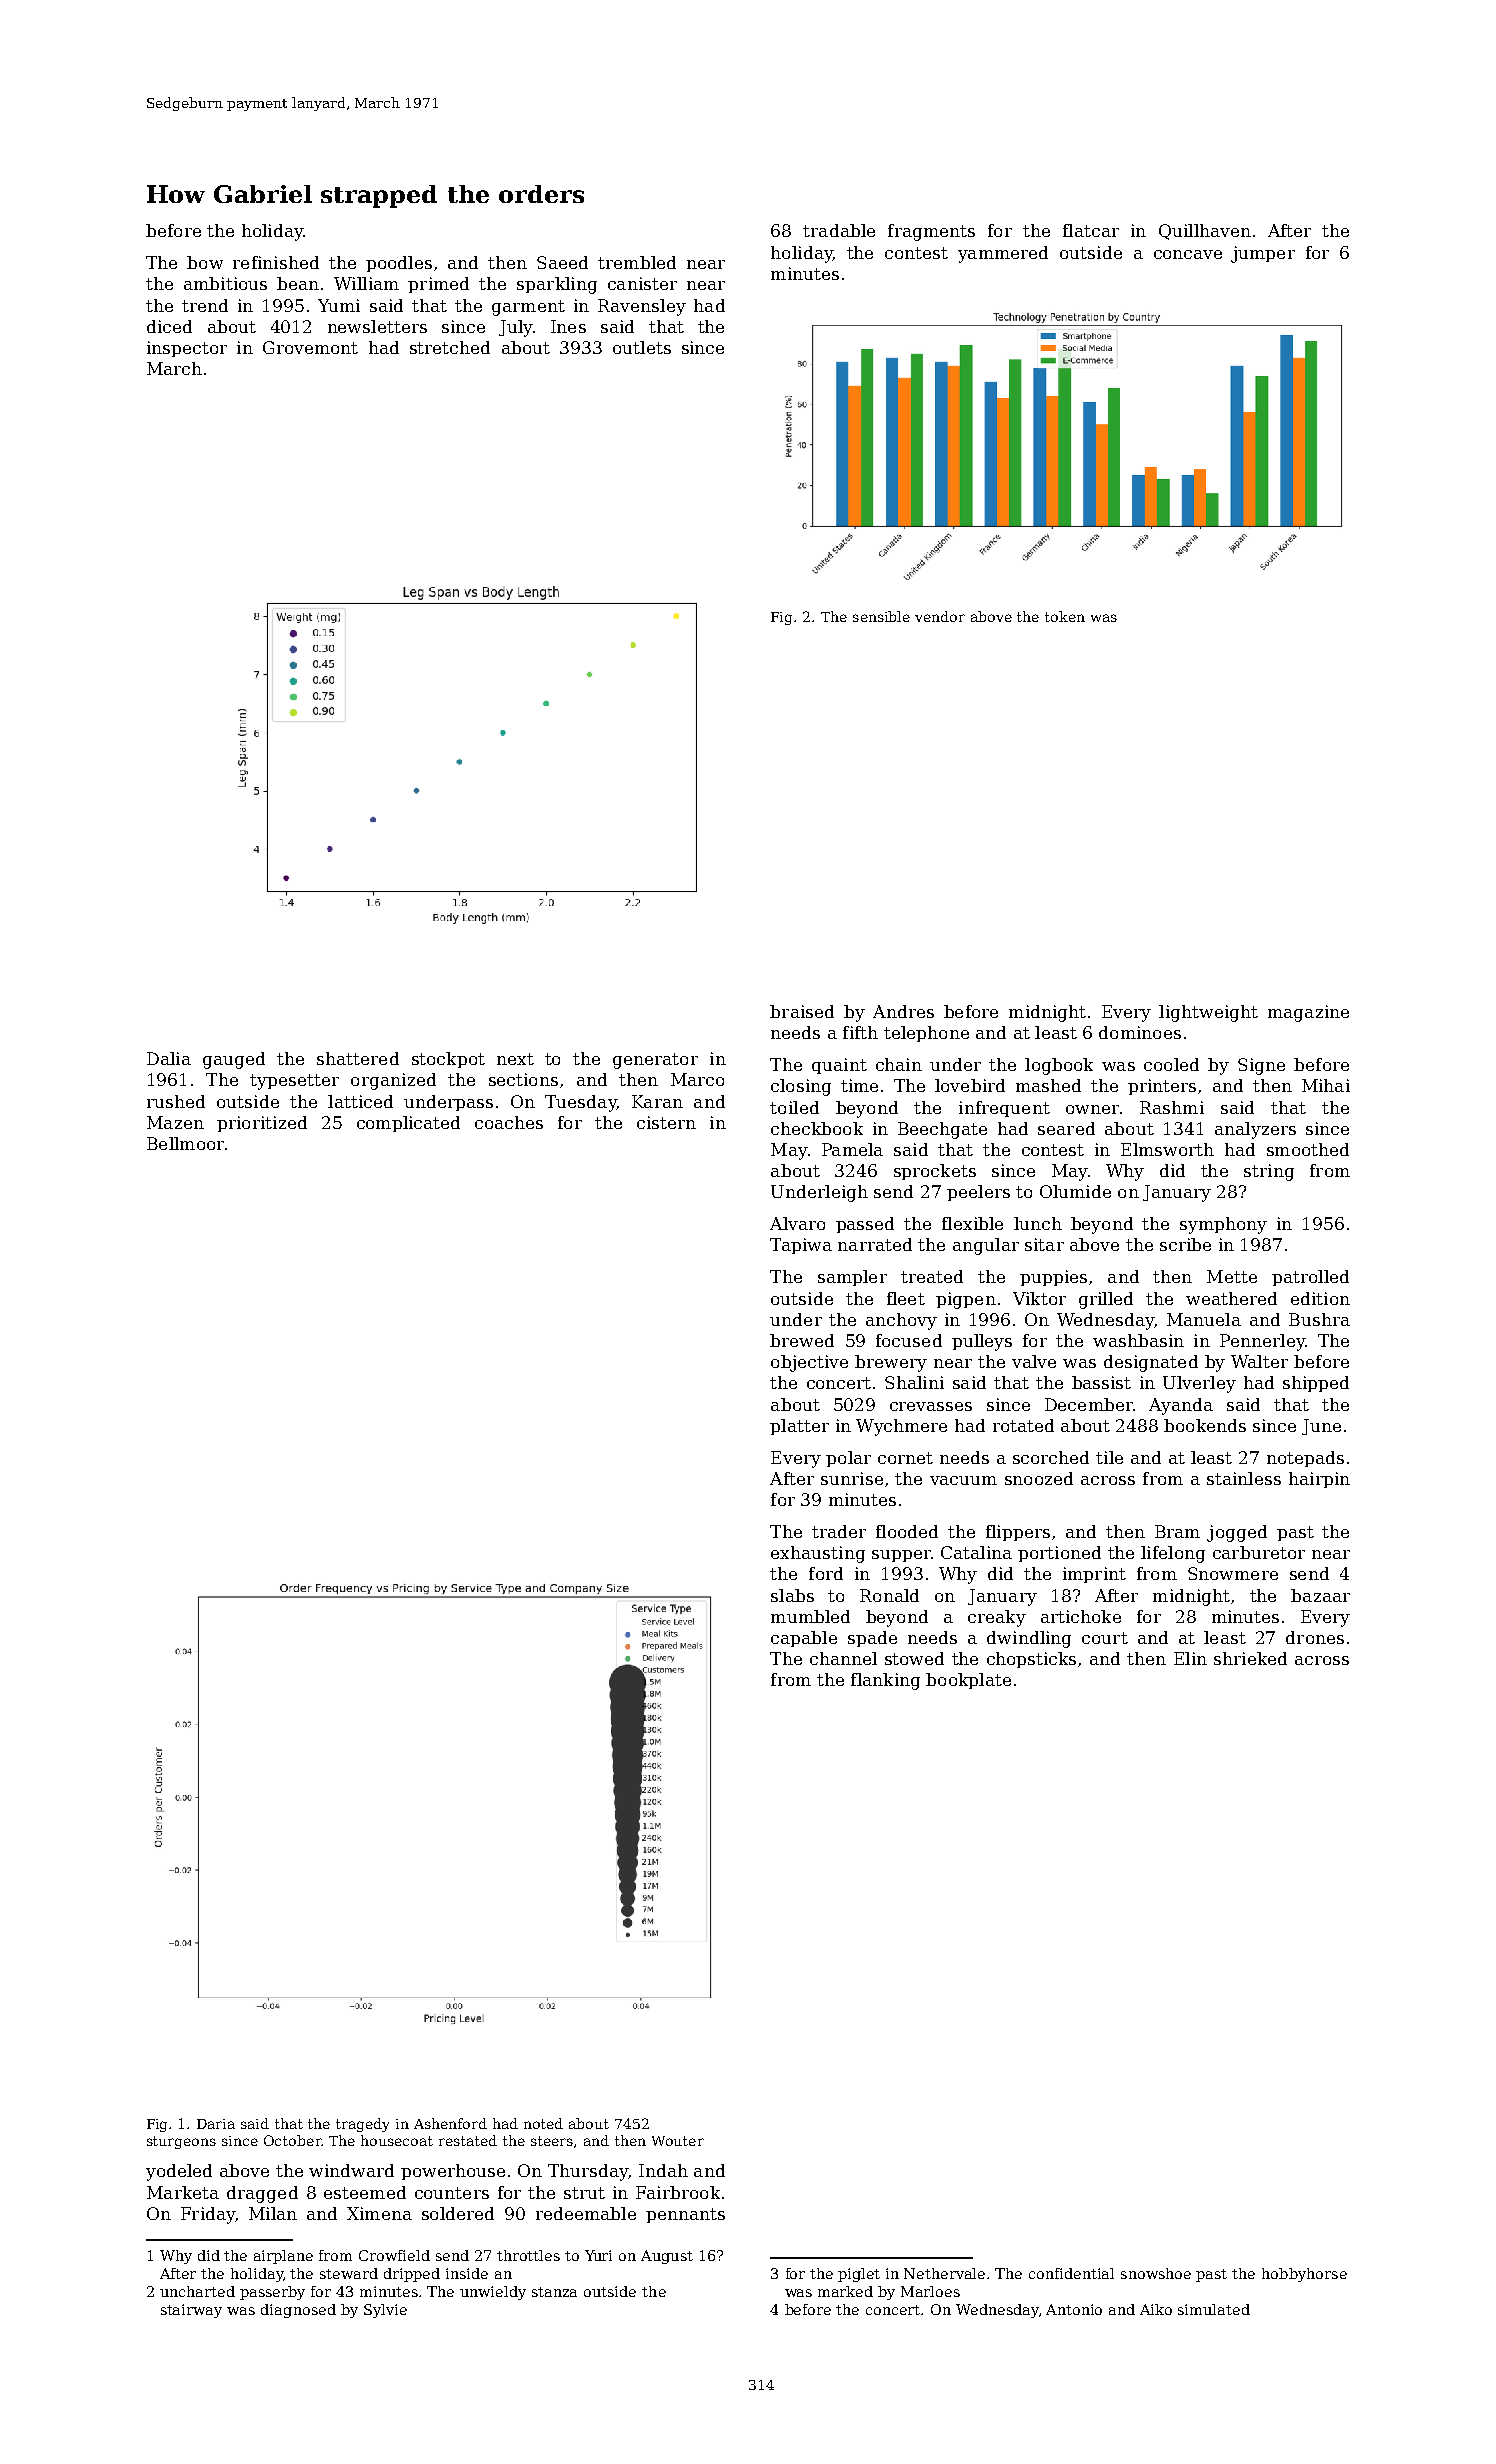 The image size is (1496, 2464). Describe the element at coordinates (216, 2124) in the image. I see `Daria` at that location.
